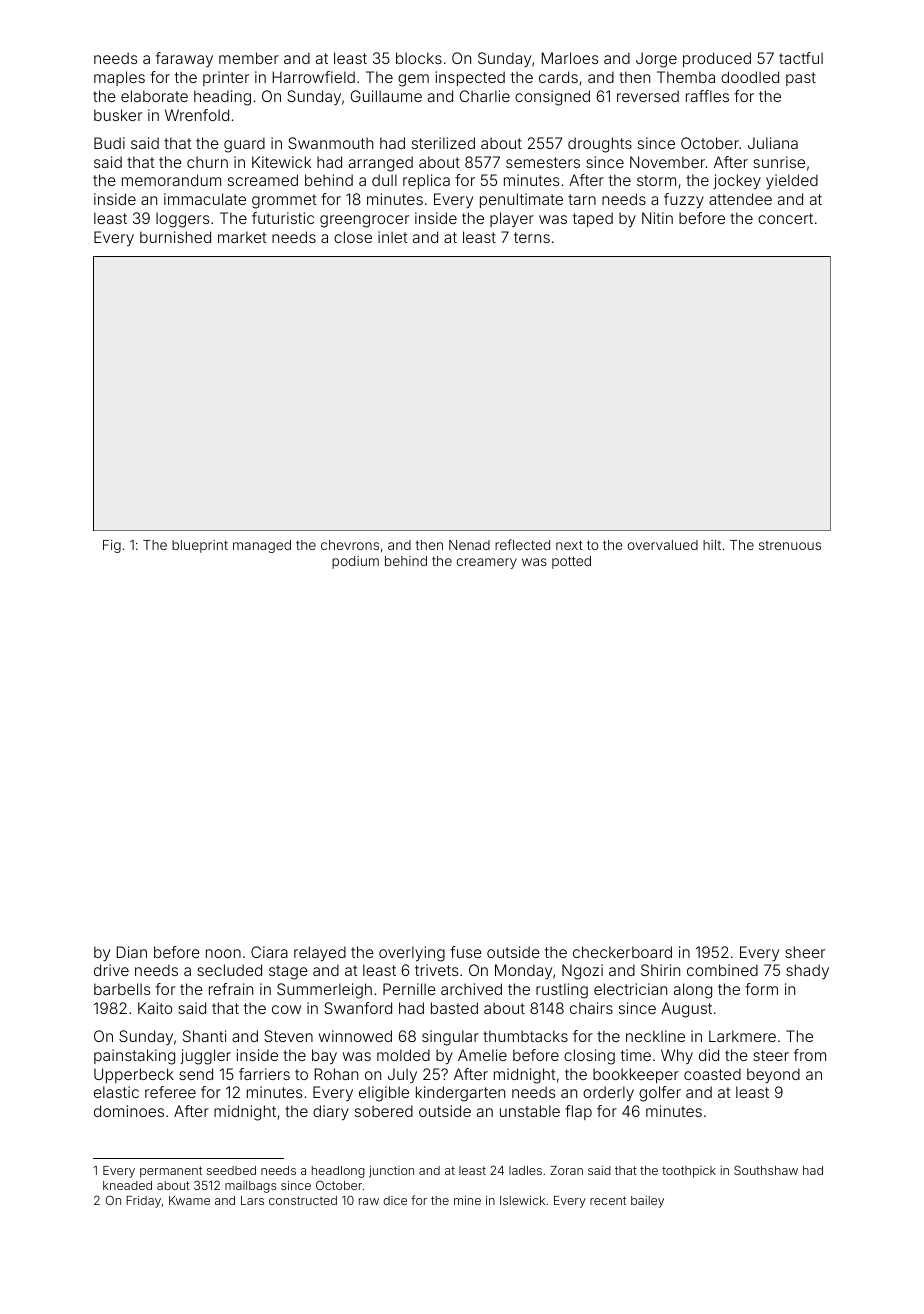 The image size is (924, 1314). I want to click on Dian, so click(132, 952).
